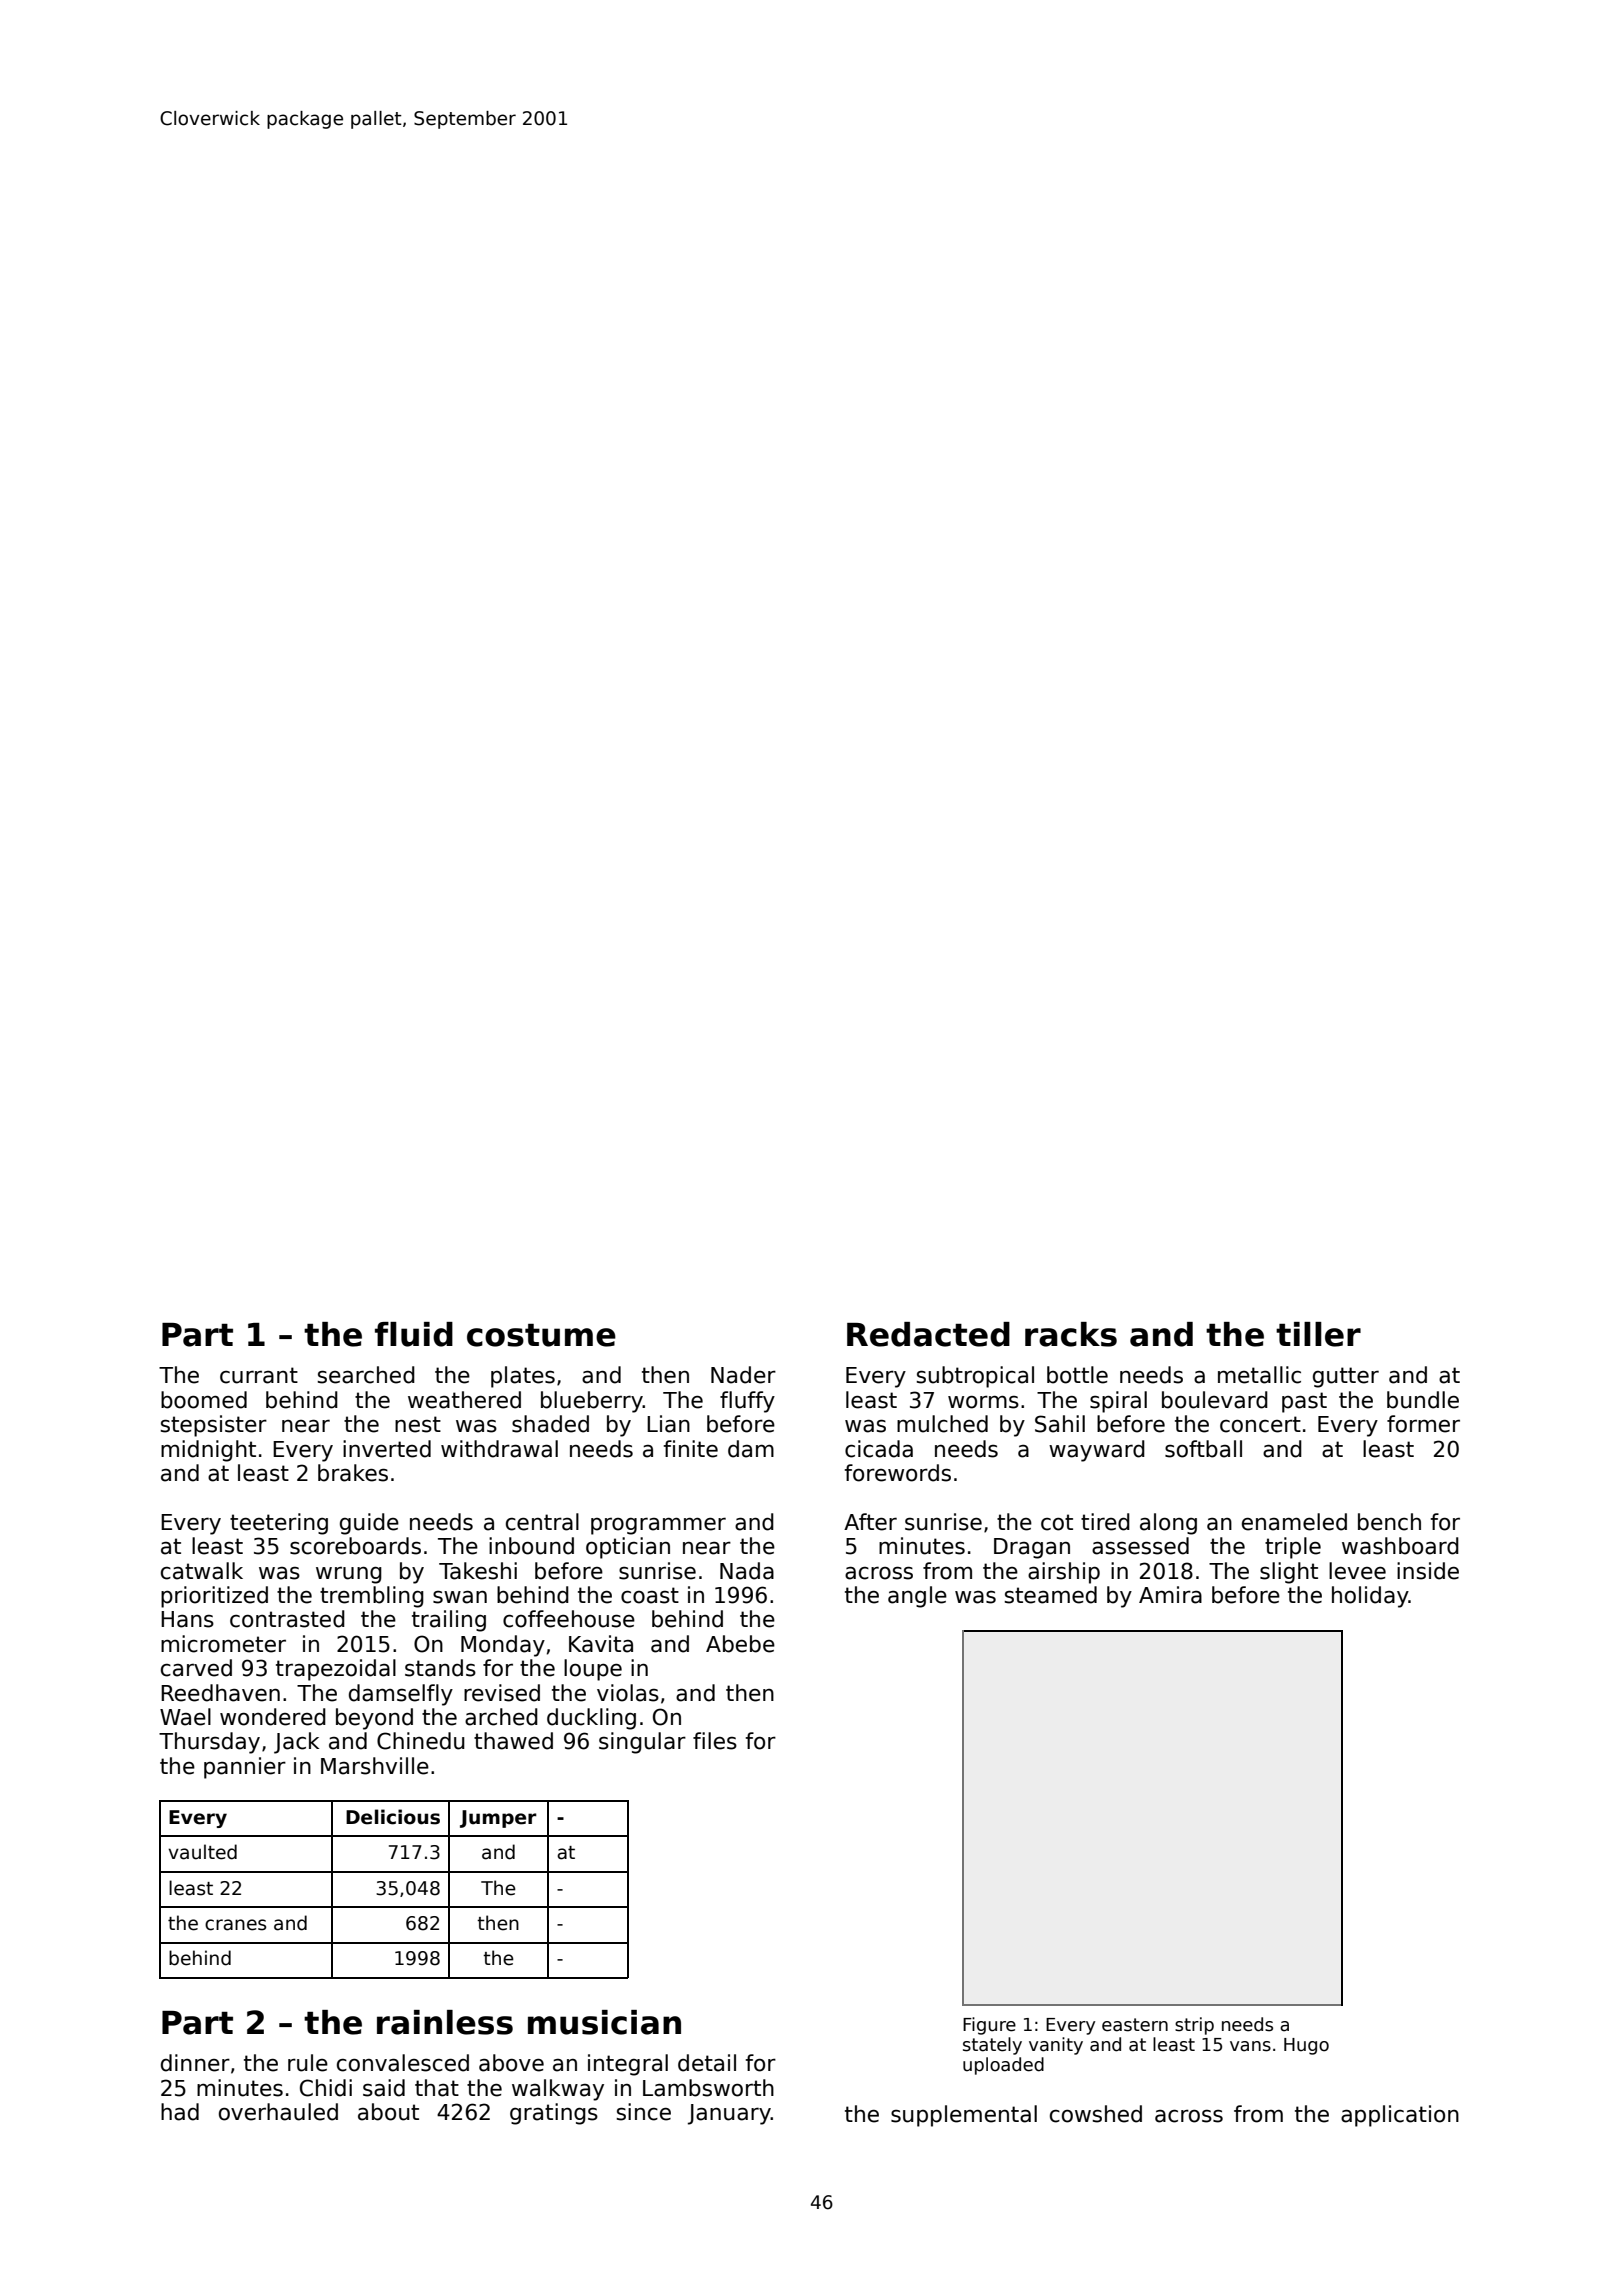  What do you see at coordinates (278, 2112) in the document?
I see `overhauled` at bounding box center [278, 2112].
